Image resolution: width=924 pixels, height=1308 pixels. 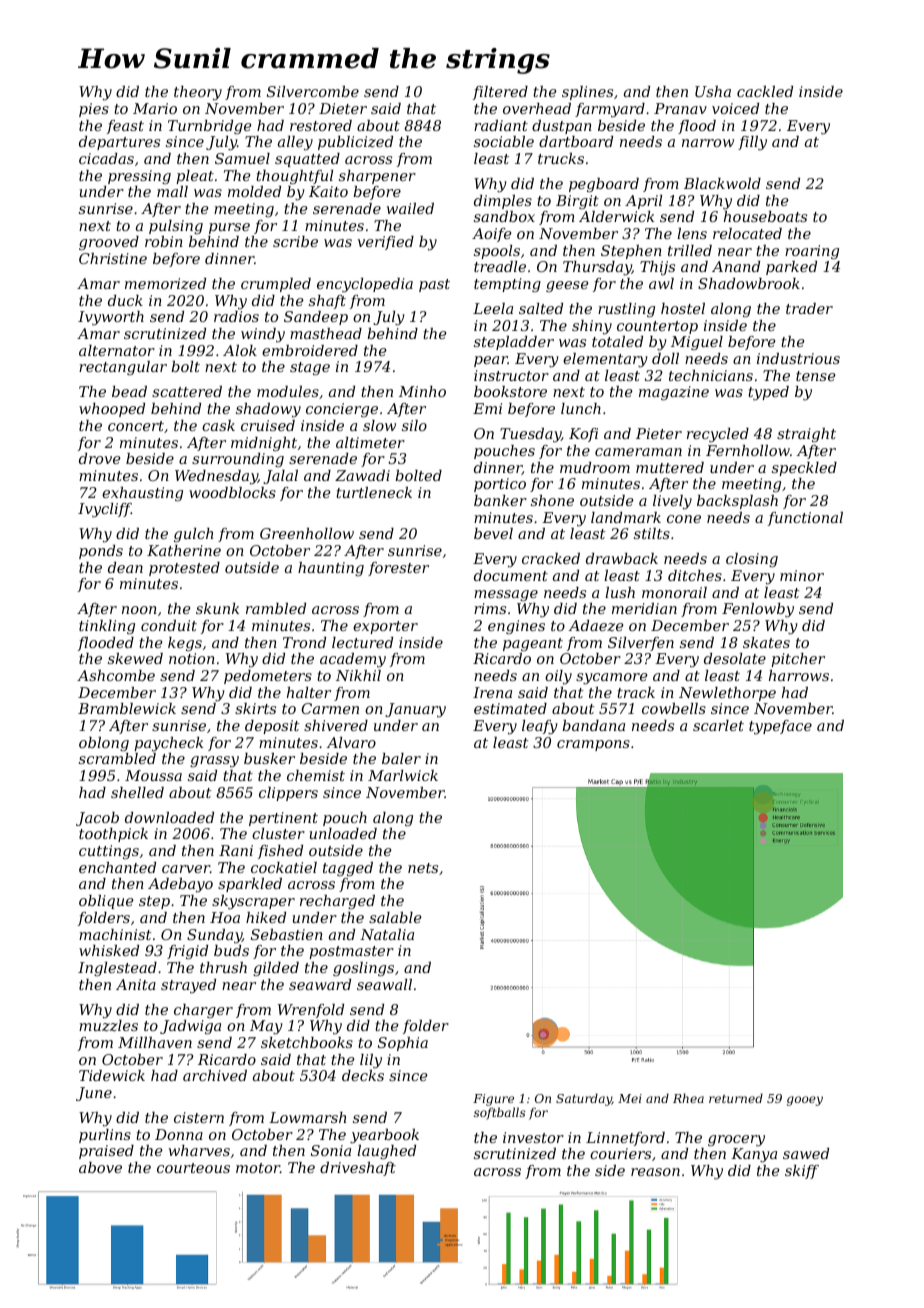 What do you see at coordinates (232, 492) in the page?
I see `woodblocks` at bounding box center [232, 492].
